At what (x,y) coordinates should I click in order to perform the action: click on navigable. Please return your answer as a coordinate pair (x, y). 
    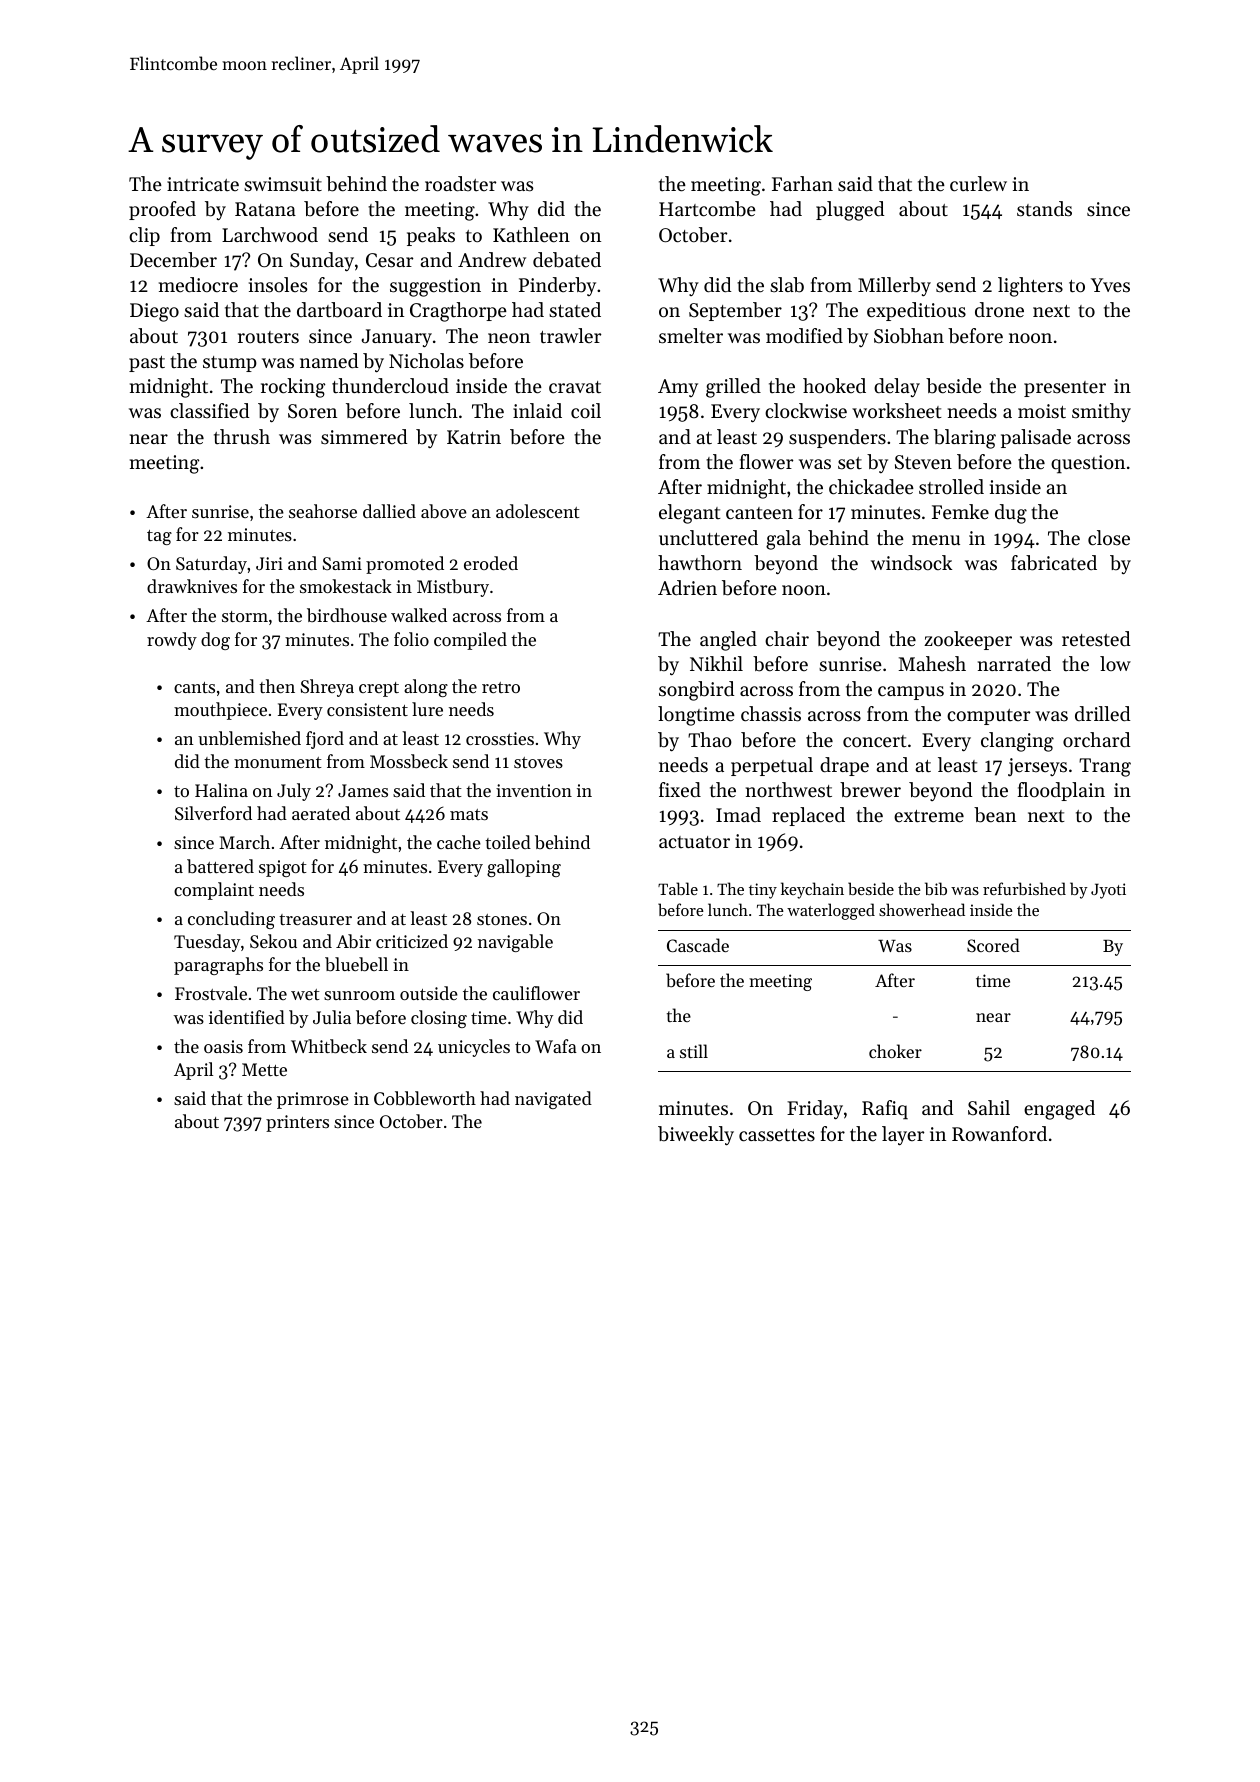
    Looking at the image, I should click on (515, 943).
